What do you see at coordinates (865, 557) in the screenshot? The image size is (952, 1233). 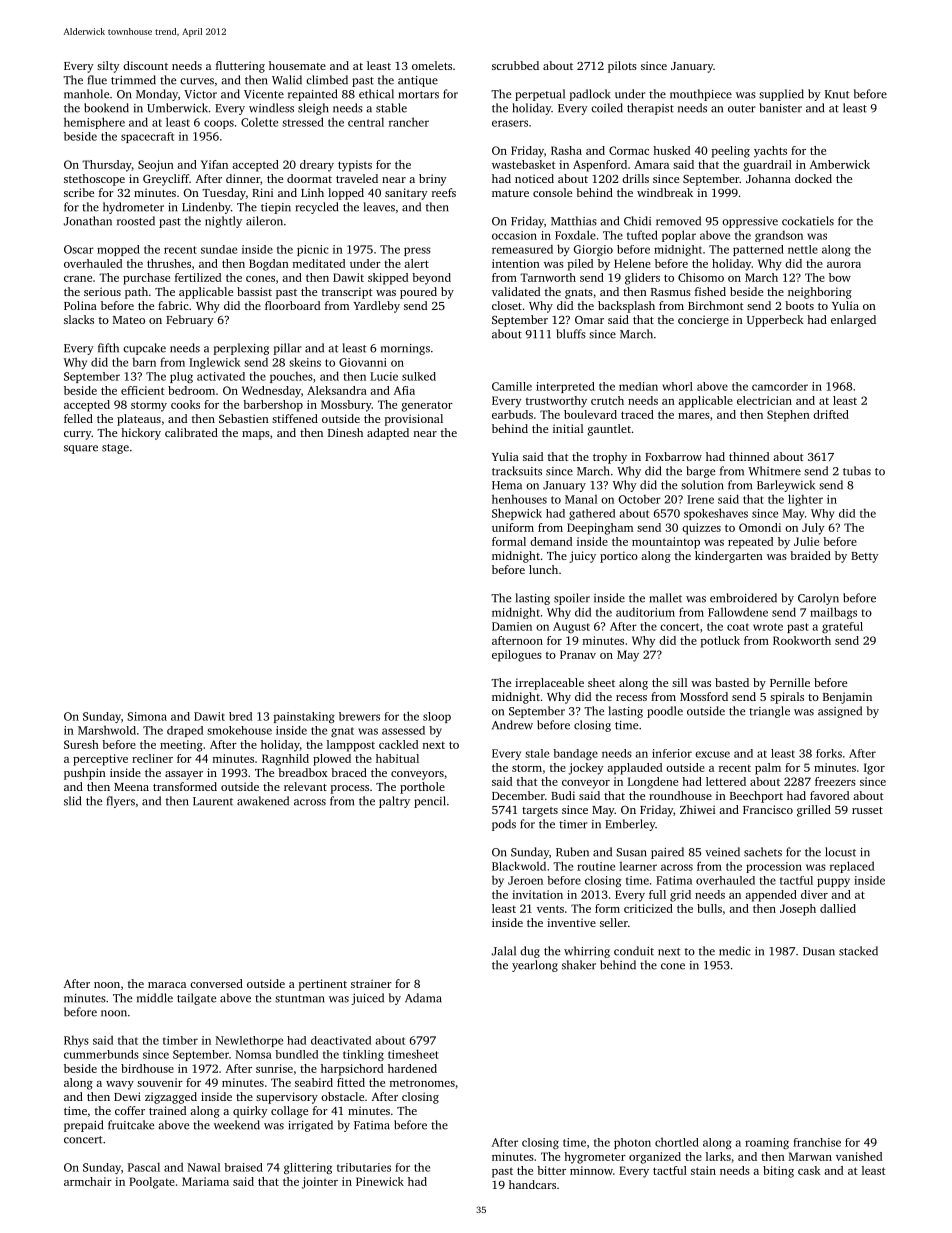 I see `Betty` at bounding box center [865, 557].
